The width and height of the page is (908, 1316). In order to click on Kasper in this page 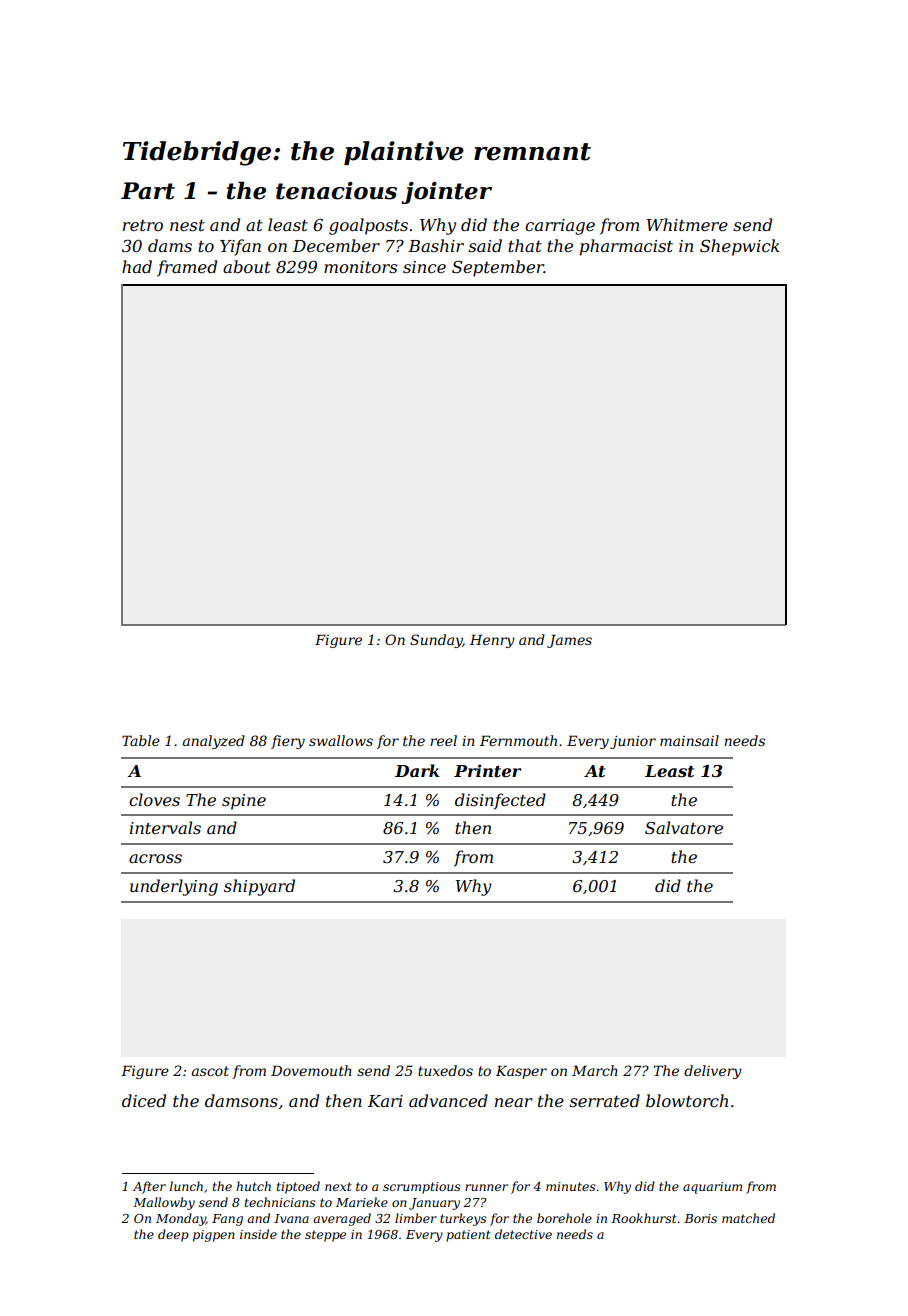, I will do `click(521, 1072)`.
